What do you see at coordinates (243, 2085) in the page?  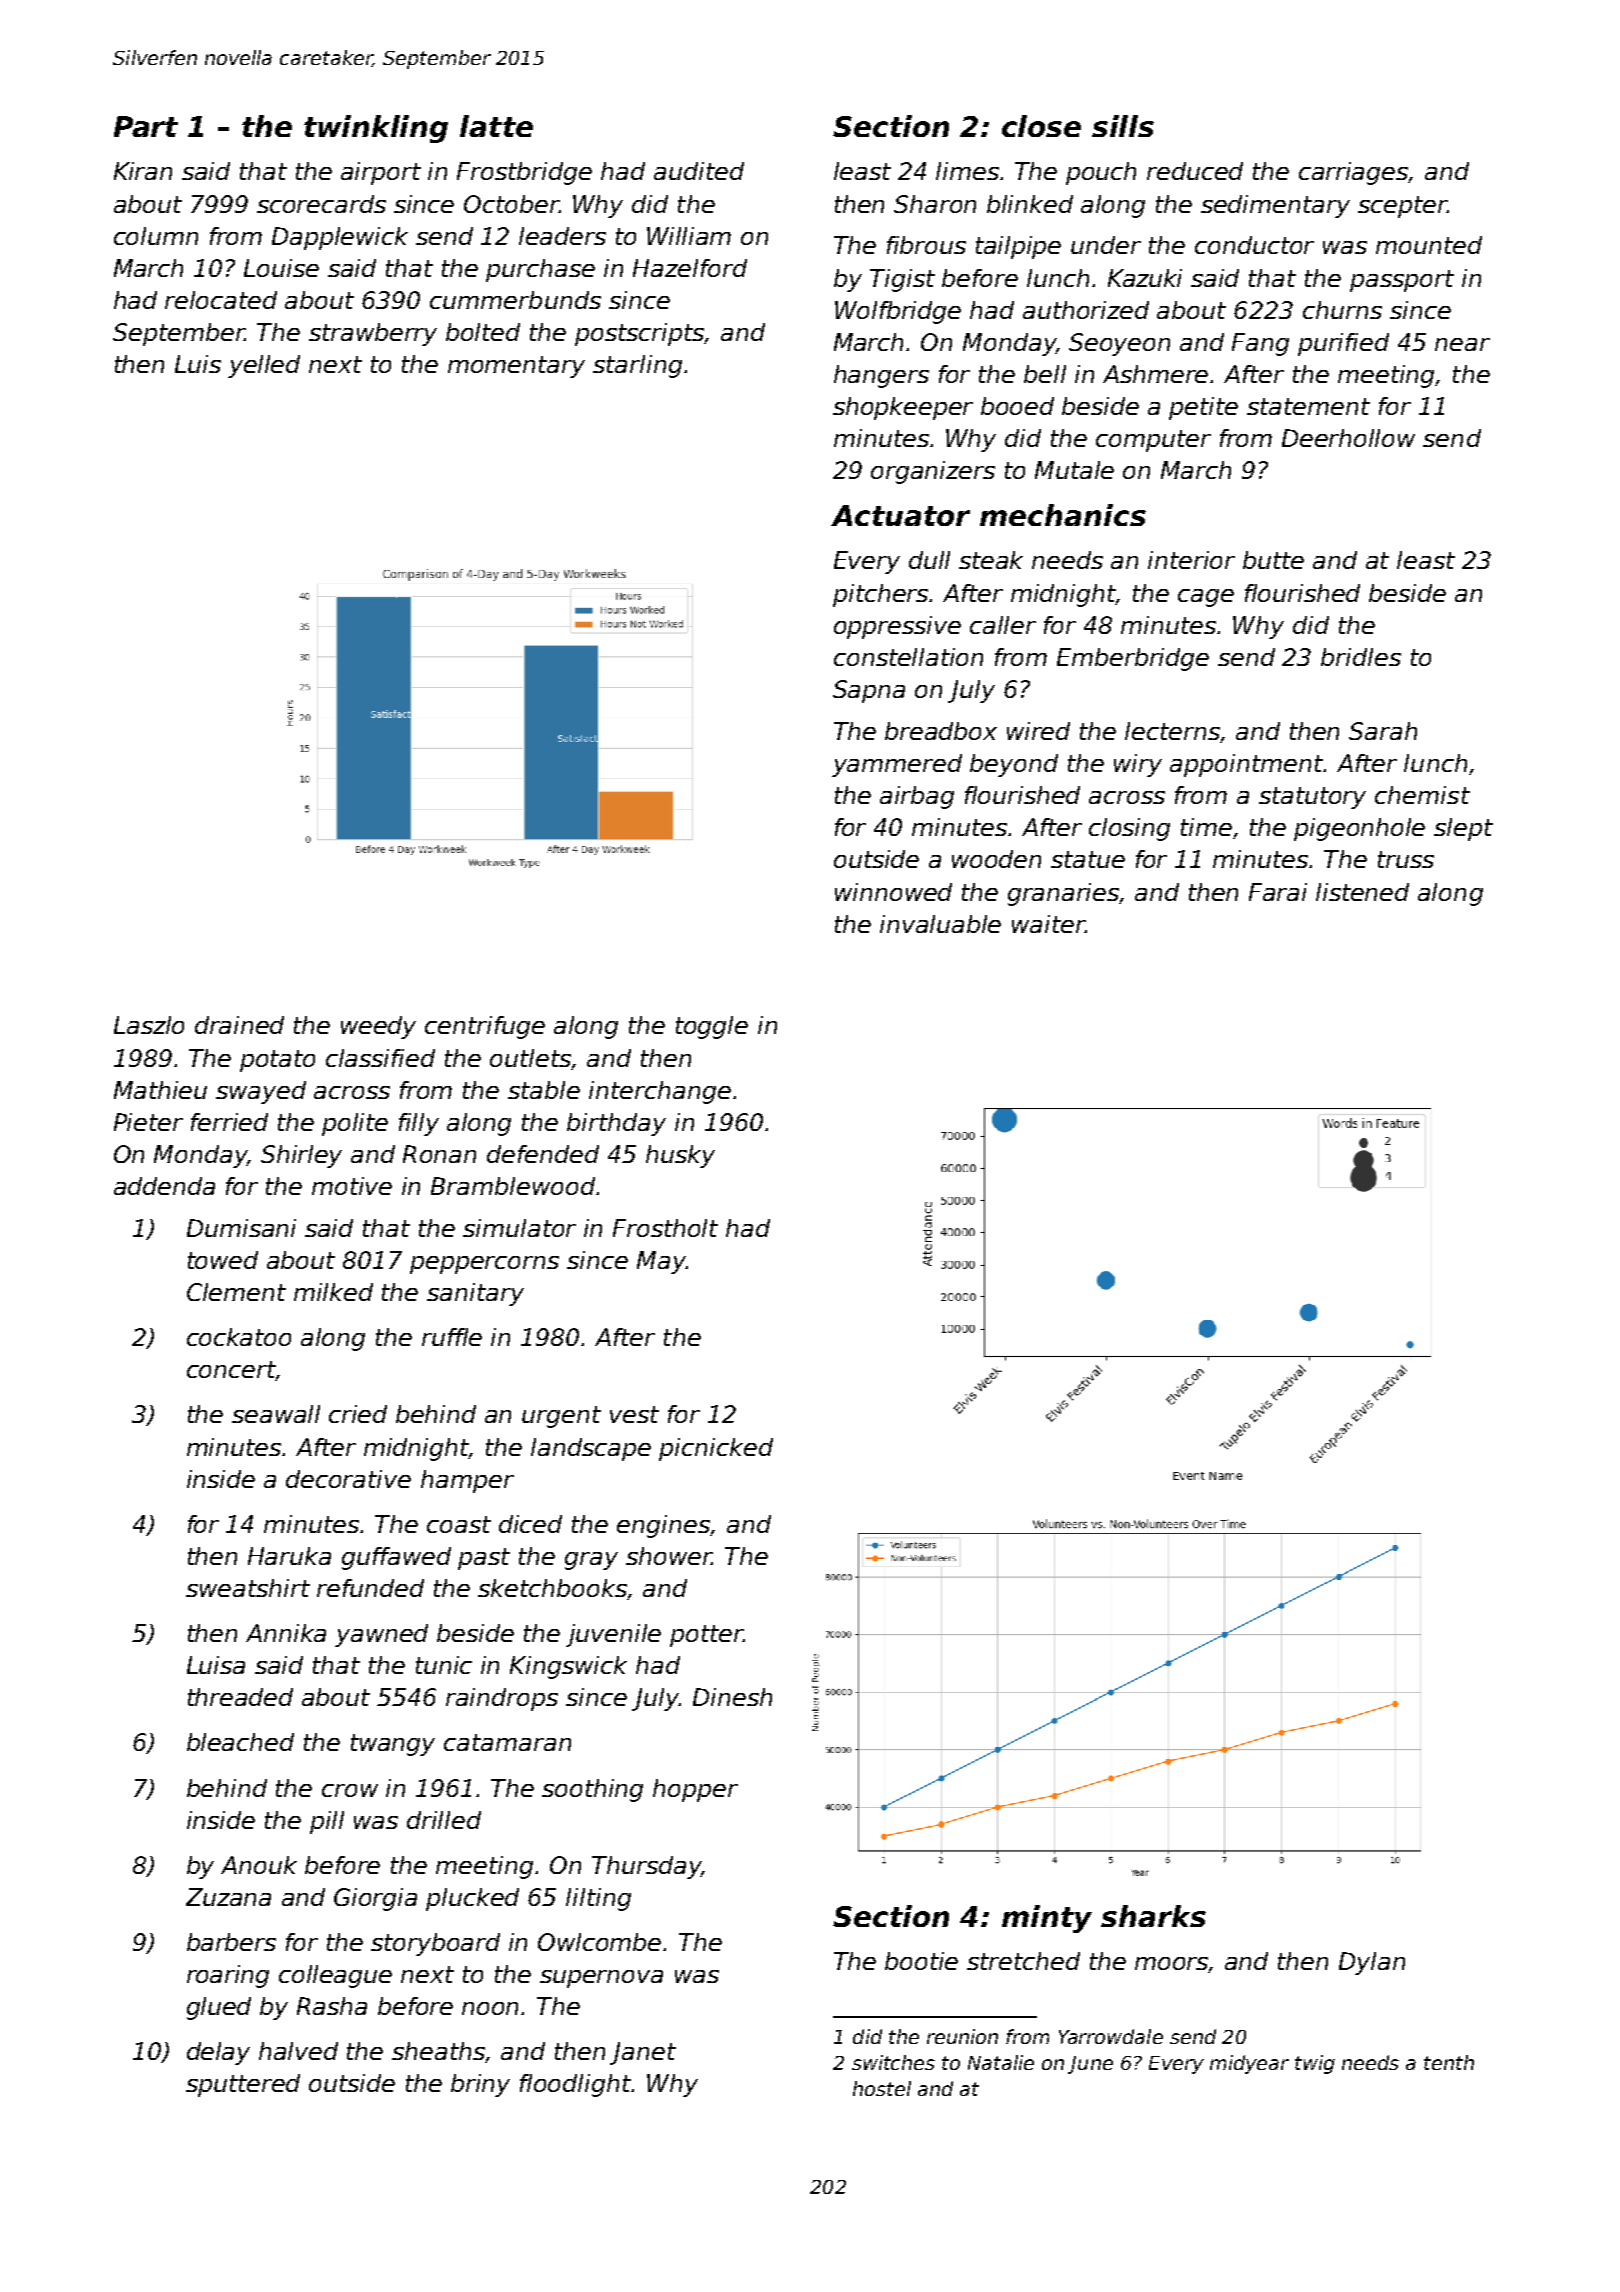 I see `sputtered` at bounding box center [243, 2085].
